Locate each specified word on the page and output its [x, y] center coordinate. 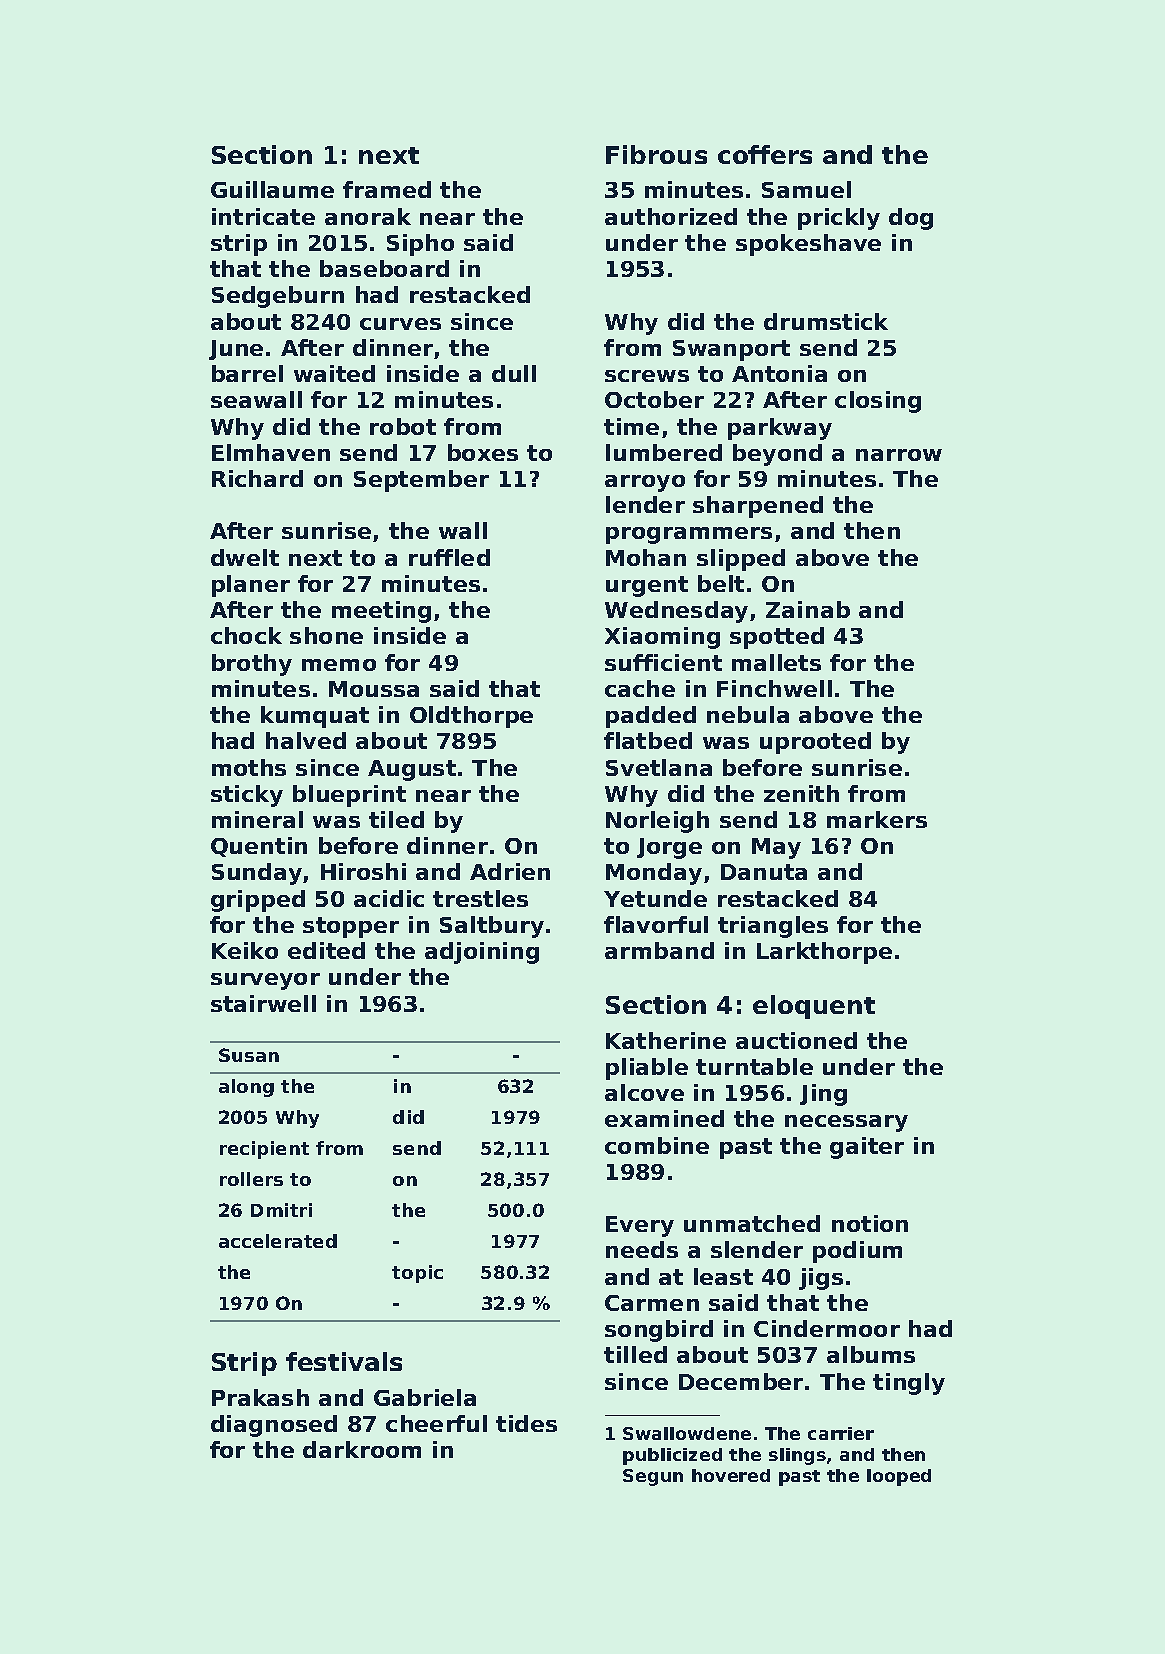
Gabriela [425, 1397]
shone [326, 635]
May [776, 848]
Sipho [420, 245]
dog [911, 219]
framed [387, 189]
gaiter [867, 1148]
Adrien [510, 871]
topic [417, 1274]
